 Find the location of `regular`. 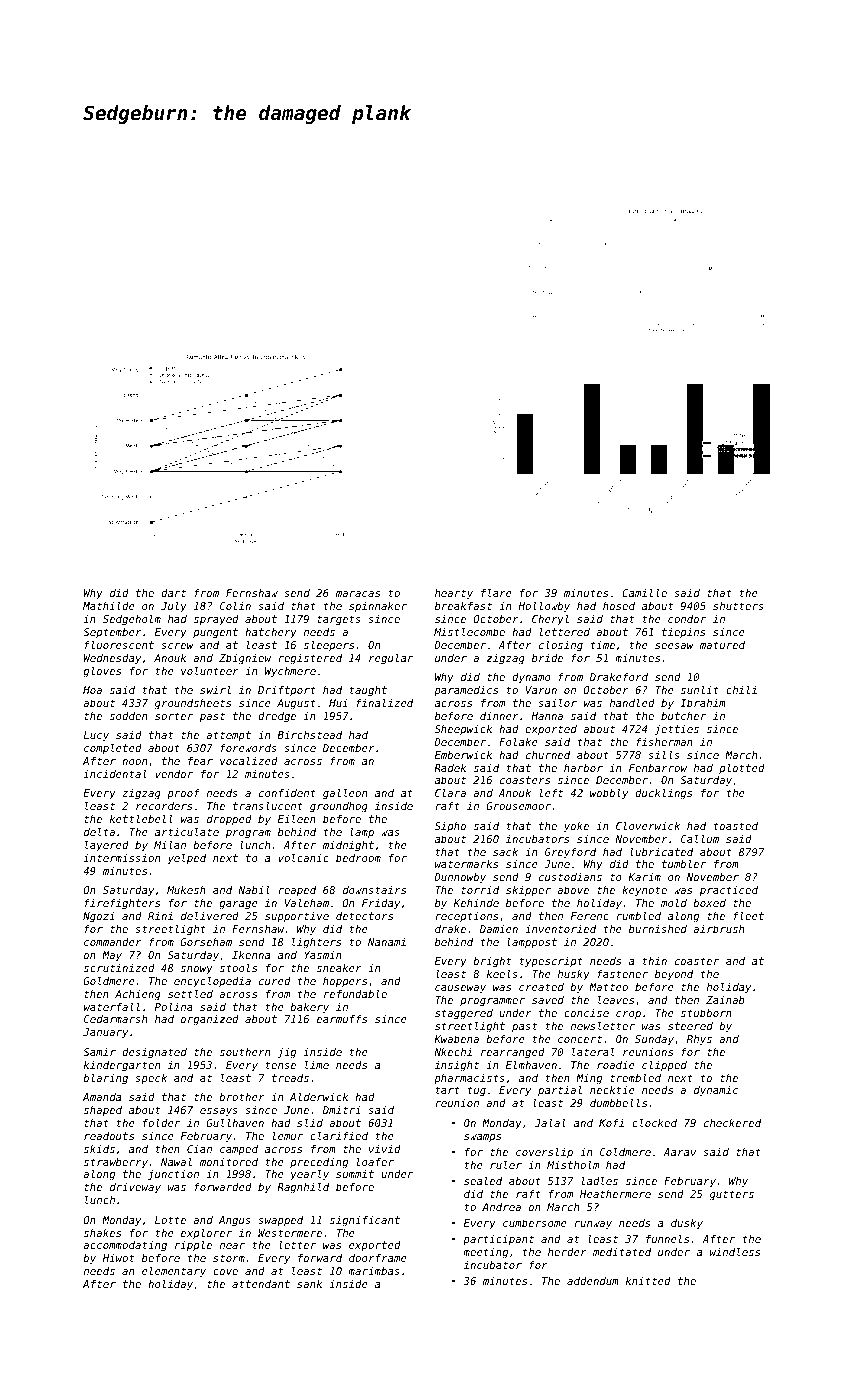

regular is located at coordinates (391, 659).
